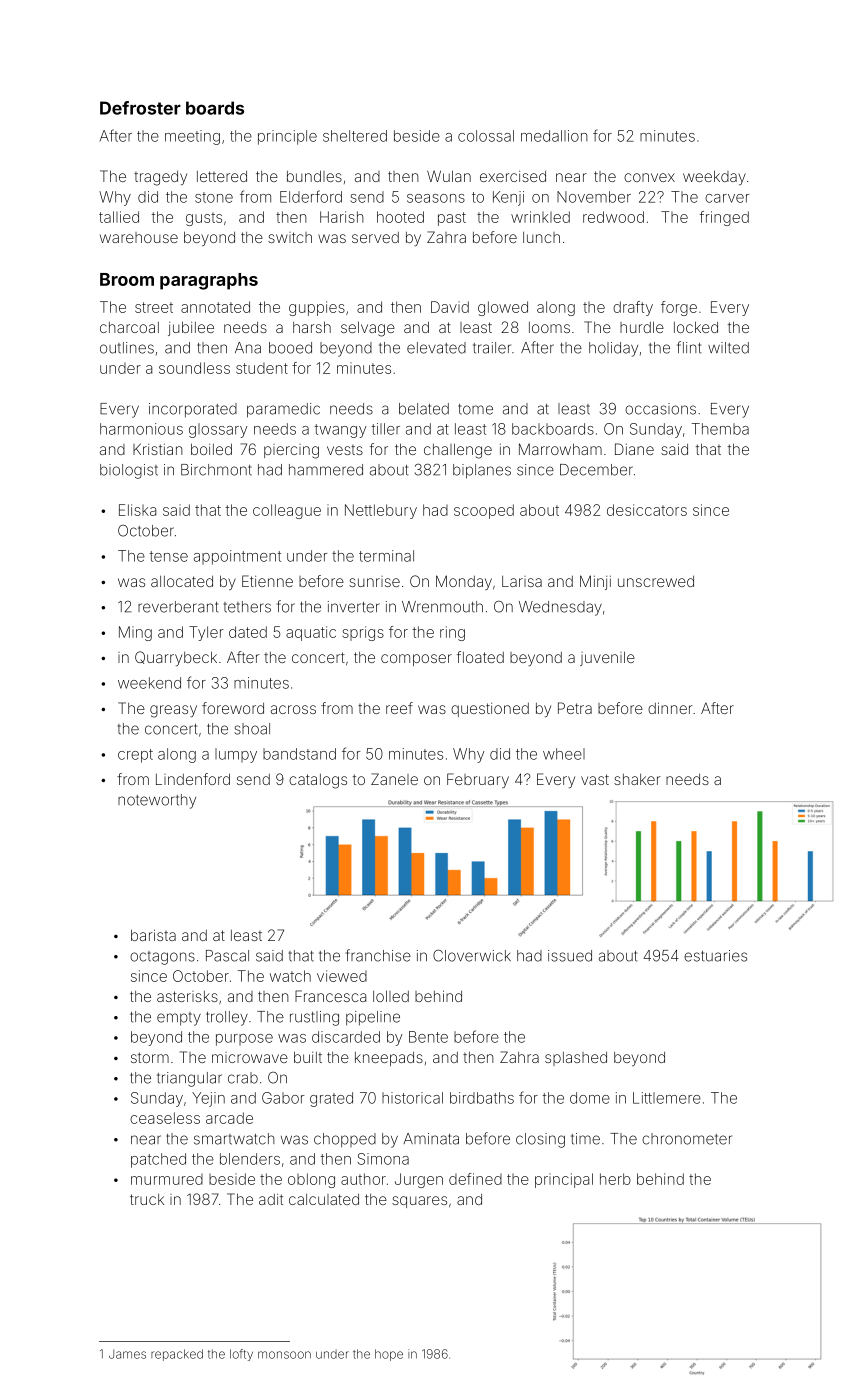 Image resolution: width=849 pixels, height=1400 pixels. Describe the element at coordinates (472, 955) in the image. I see `Cloverwick` at that location.
